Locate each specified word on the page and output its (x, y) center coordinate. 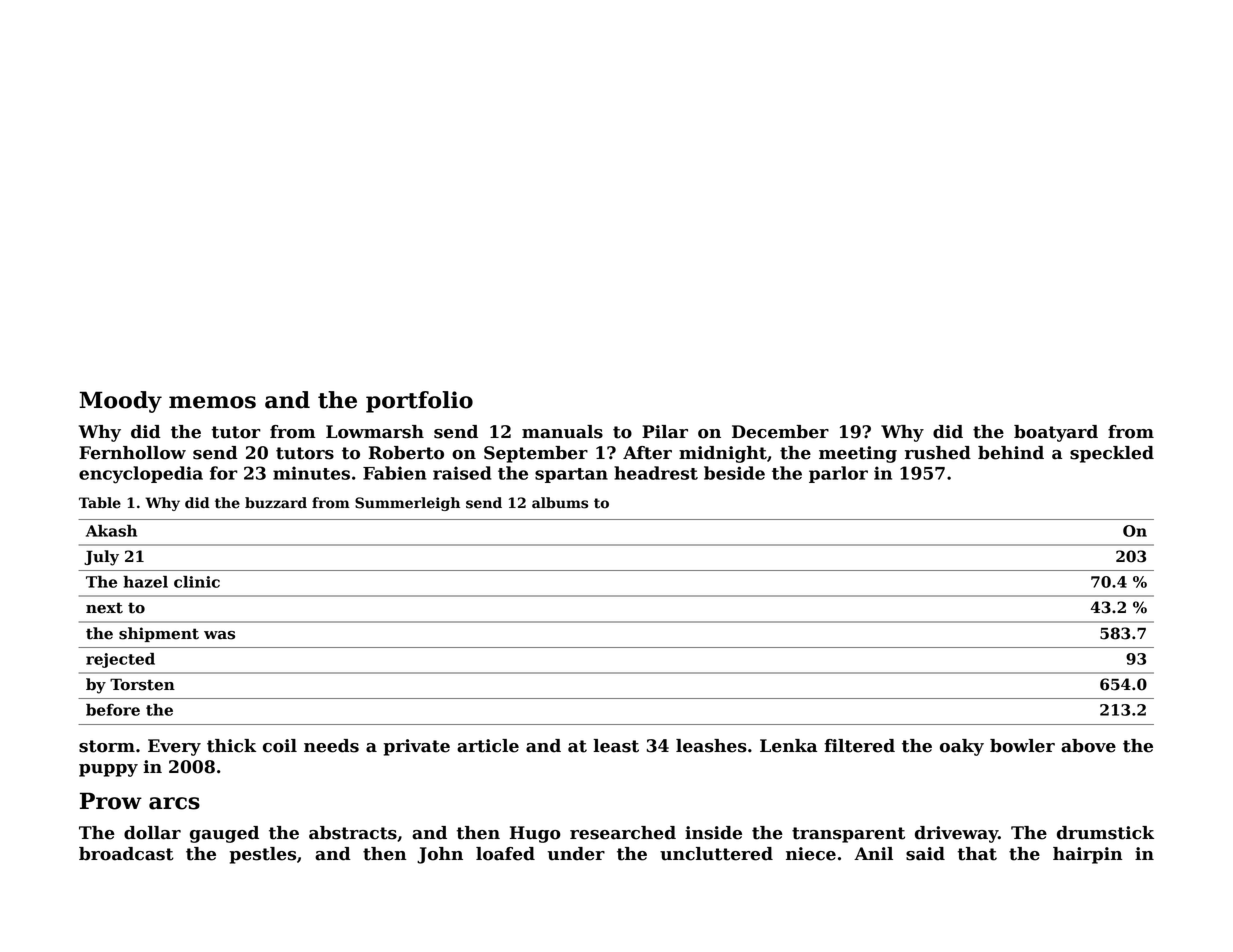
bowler (1022, 746)
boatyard (1056, 433)
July (101, 558)
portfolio (419, 402)
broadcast (126, 854)
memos (212, 402)
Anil (873, 853)
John (440, 855)
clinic (197, 582)
